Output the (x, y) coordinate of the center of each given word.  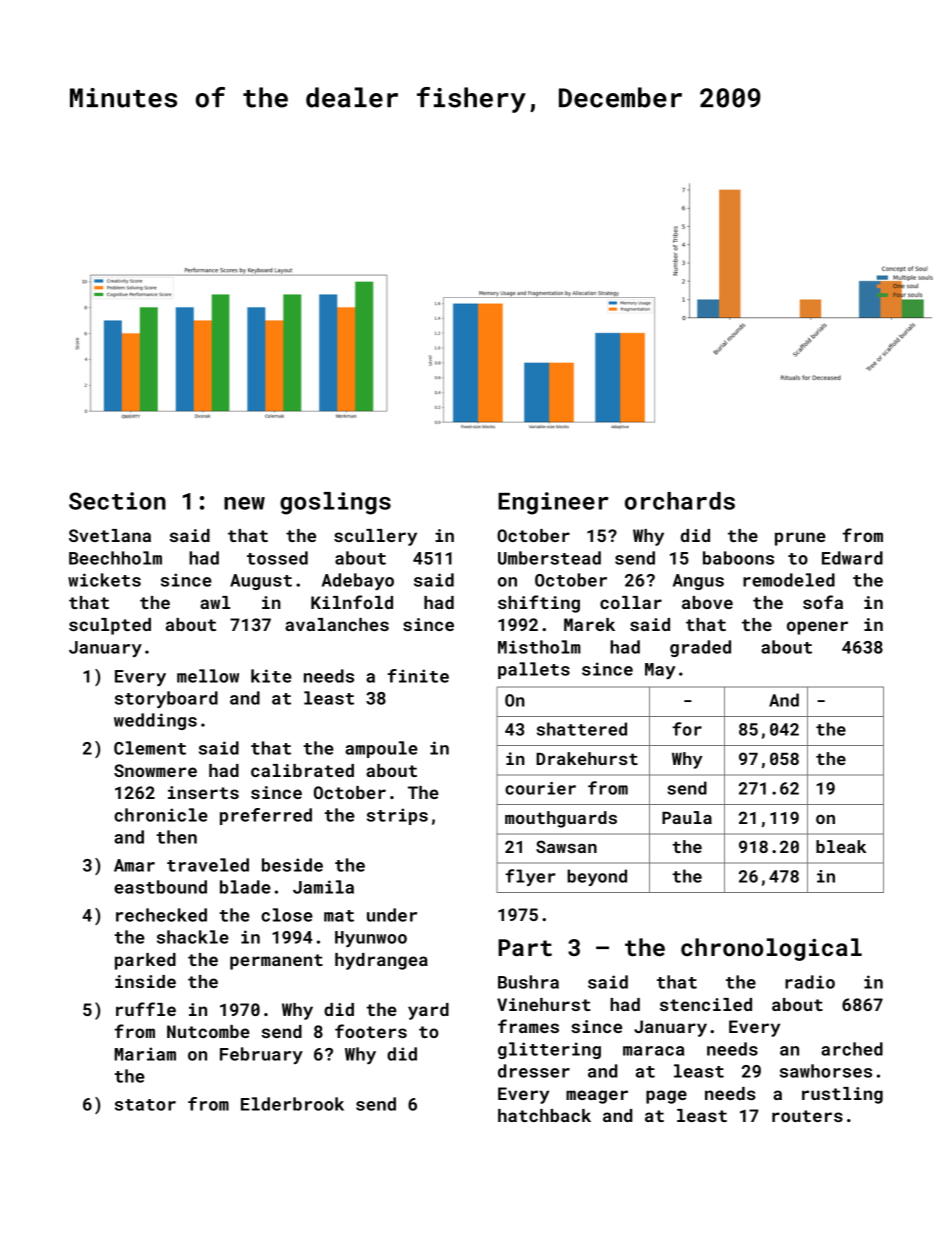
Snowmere (155, 770)
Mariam (145, 1054)
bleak (841, 846)
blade (245, 887)
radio (810, 982)
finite (418, 676)
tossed (277, 558)
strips (397, 816)
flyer (530, 877)
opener (817, 628)
